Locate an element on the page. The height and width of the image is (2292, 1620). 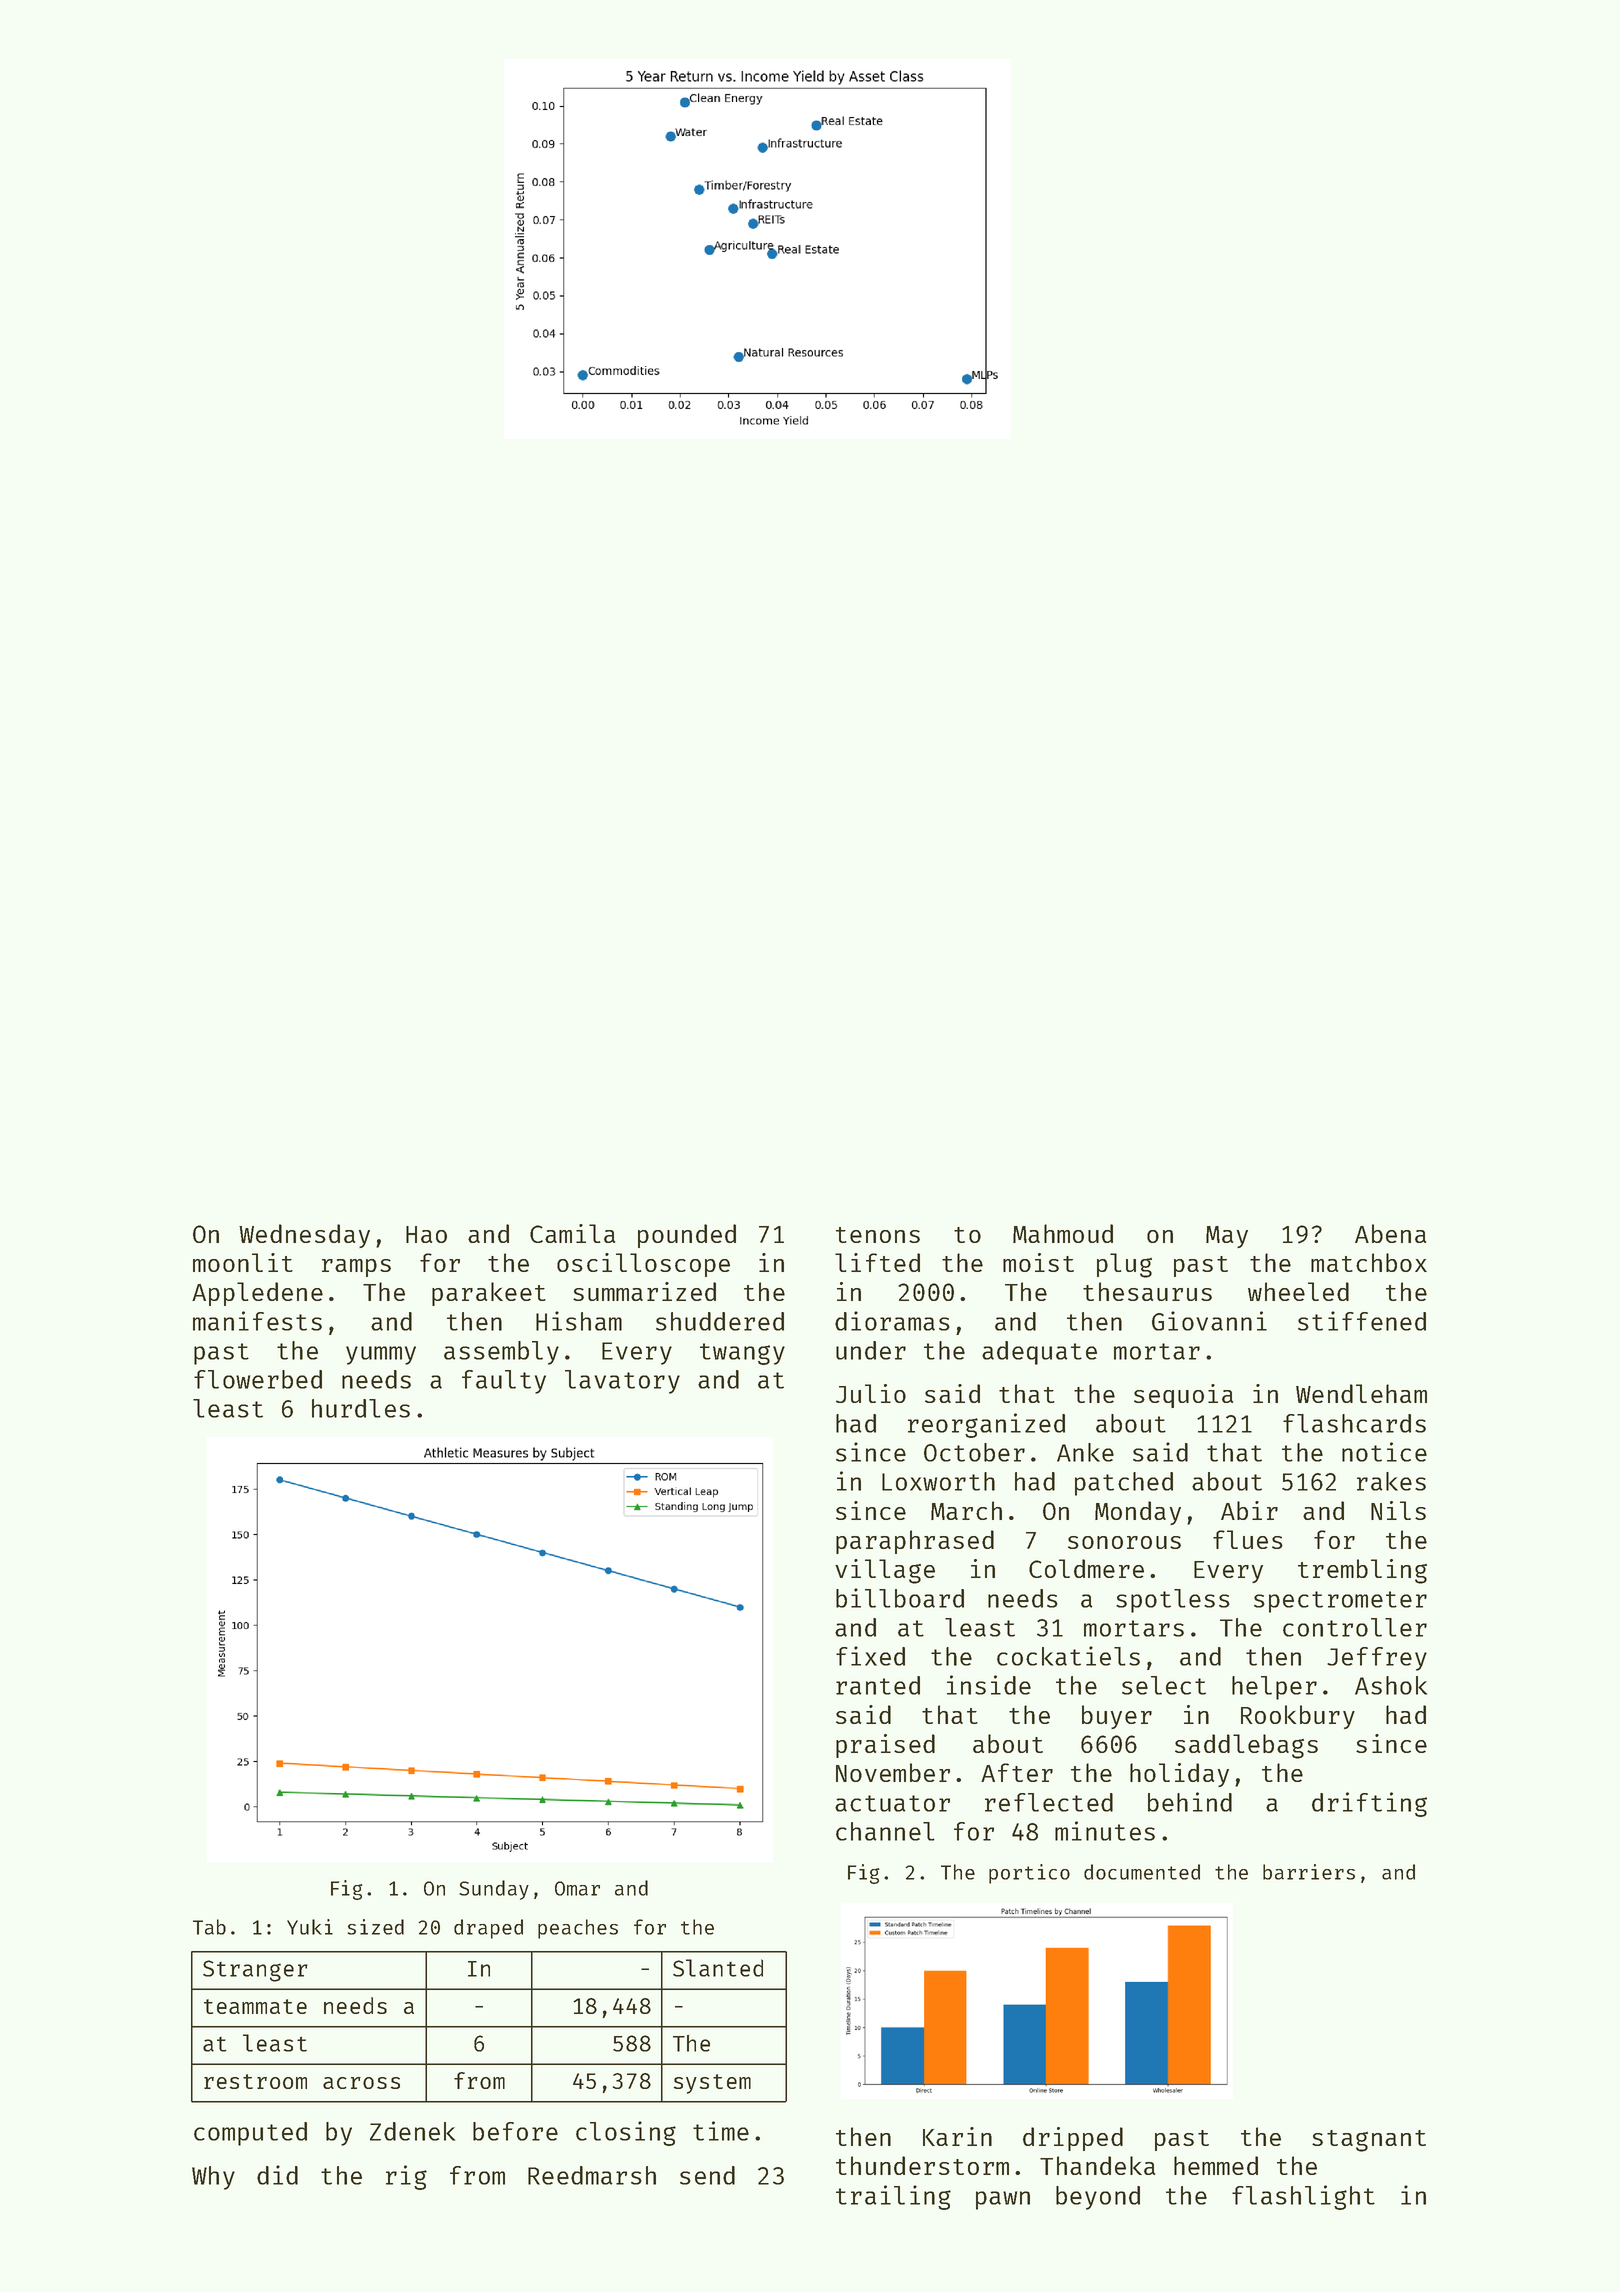
summarized is located at coordinates (644, 1291).
